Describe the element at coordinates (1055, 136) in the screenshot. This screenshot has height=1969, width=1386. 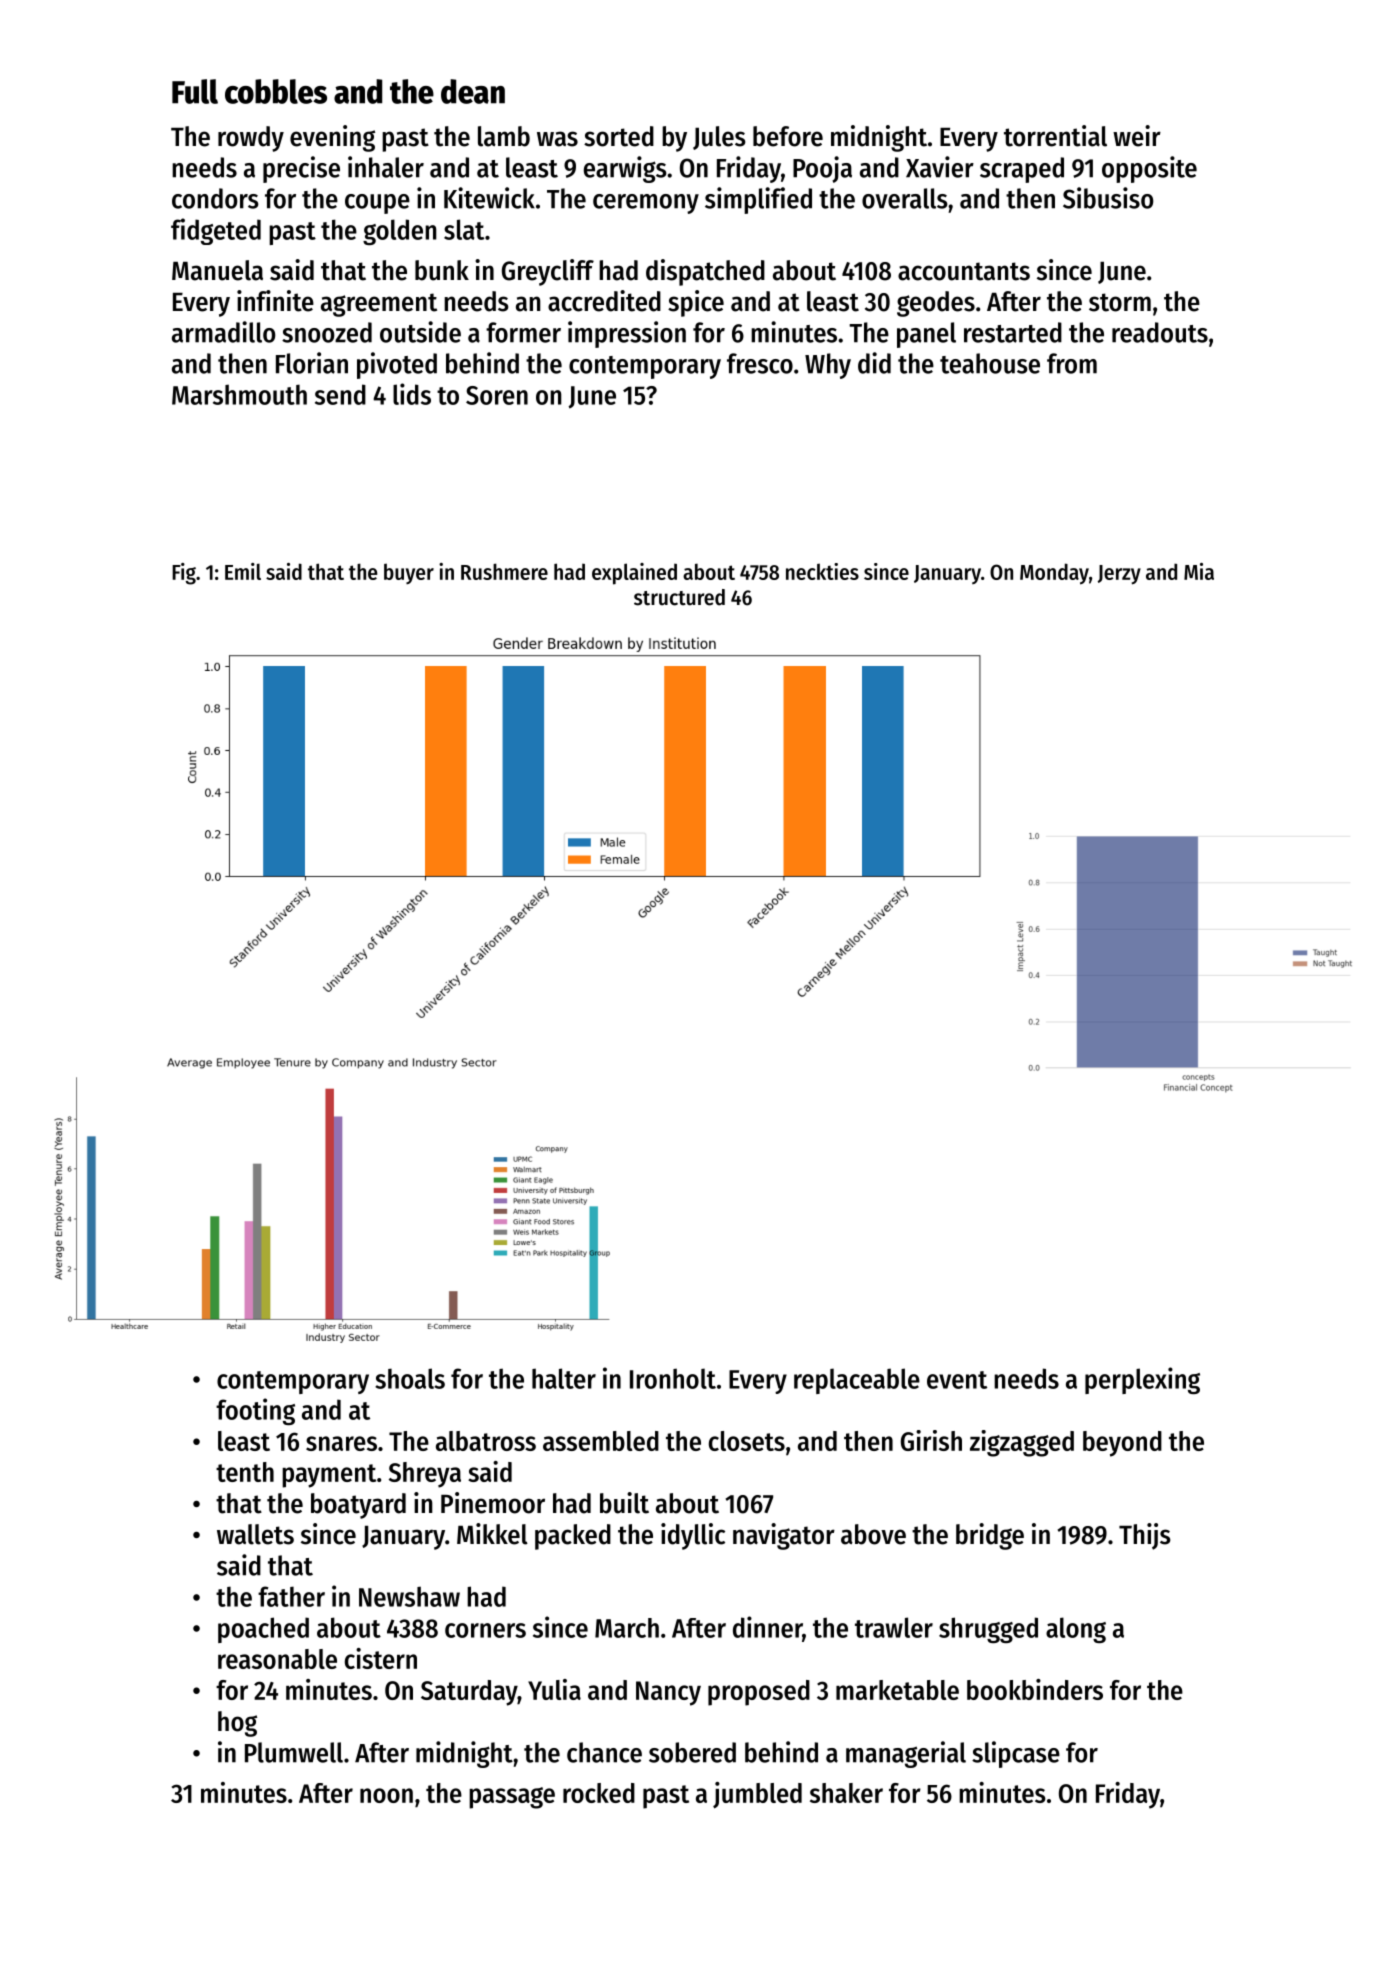
I see `torrential` at that location.
